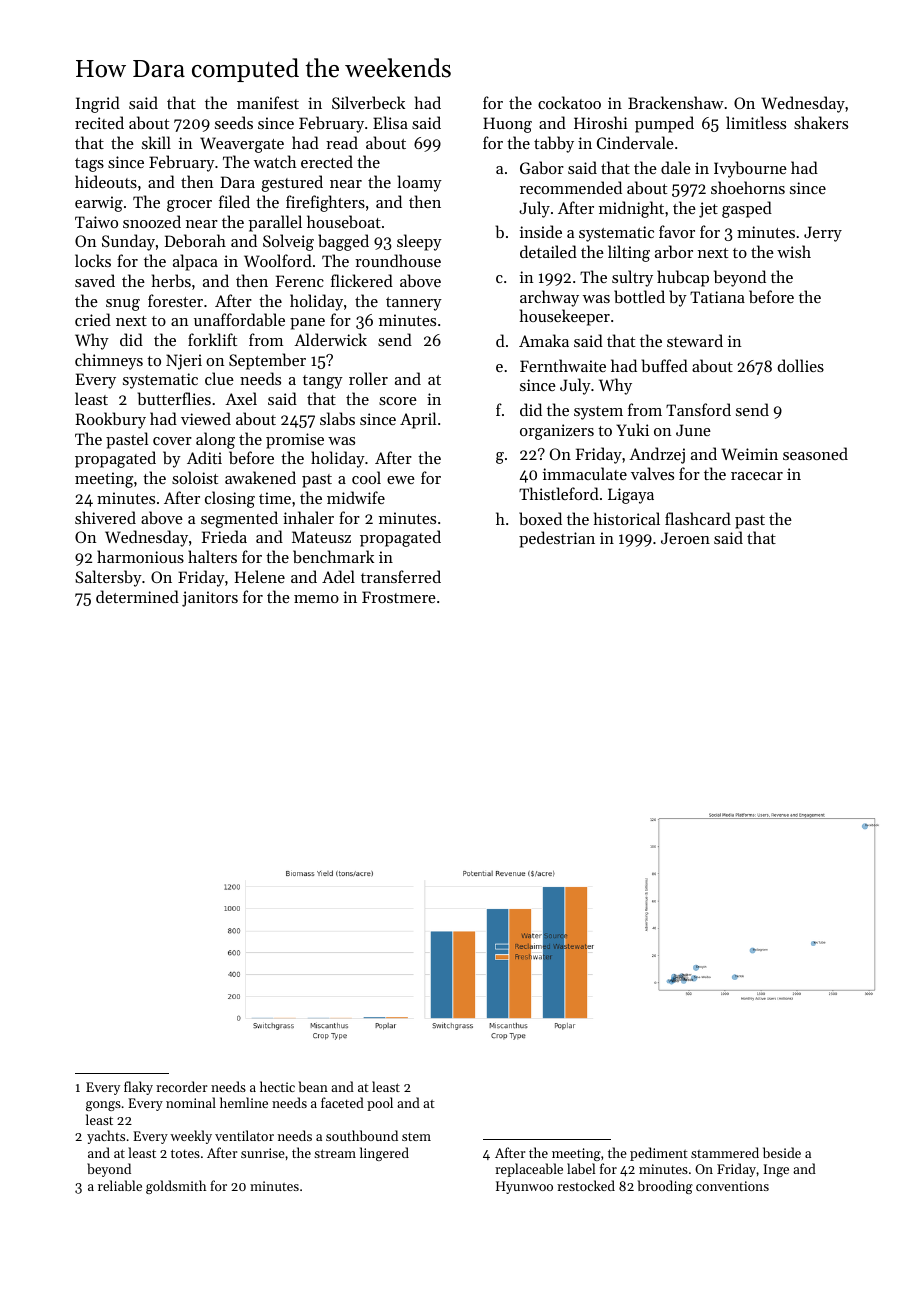 The width and height of the document is (924, 1308). I want to click on flaky, so click(138, 1088).
